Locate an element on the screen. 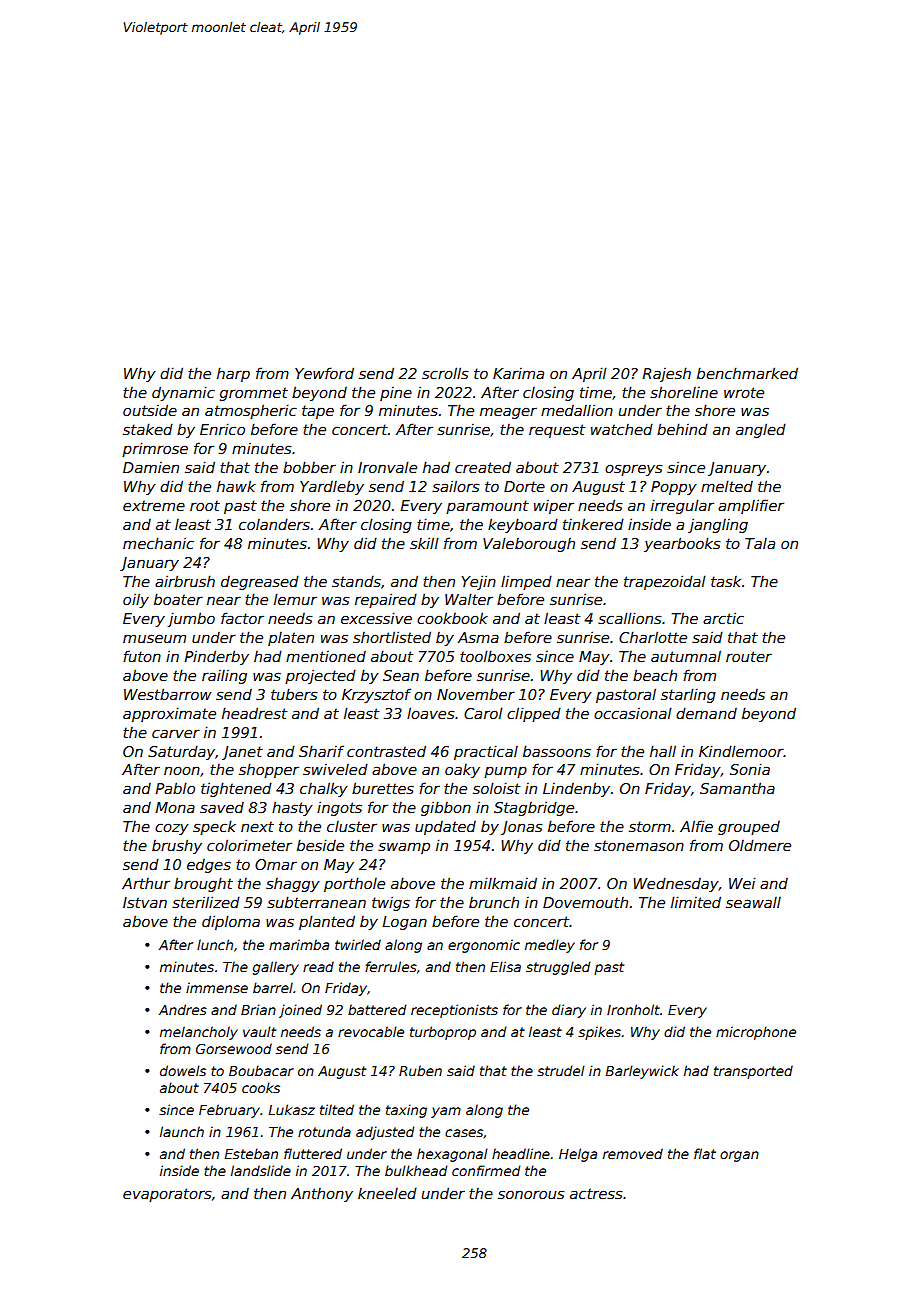 The image size is (924, 1308). melted is located at coordinates (727, 486).
